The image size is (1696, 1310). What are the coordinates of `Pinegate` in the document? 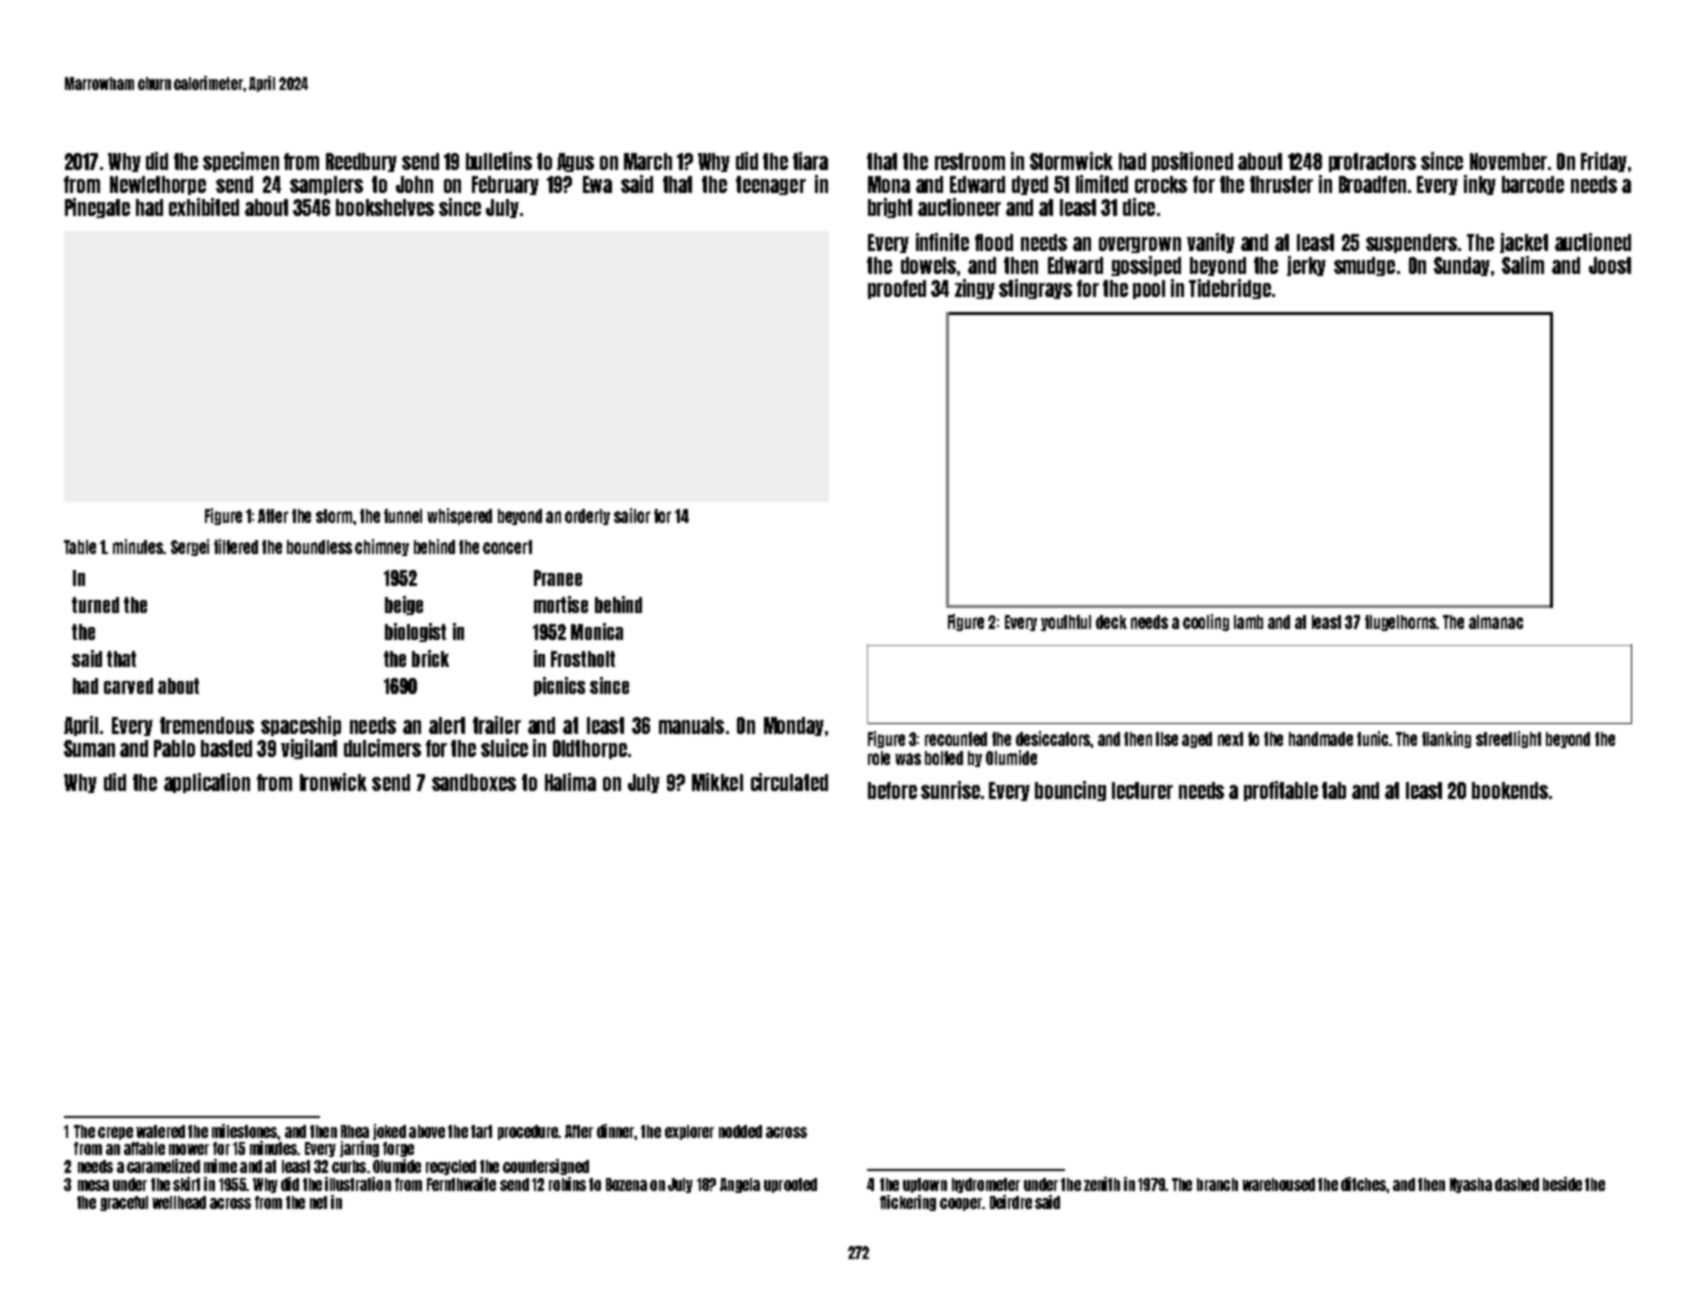 It's located at (97, 208).
